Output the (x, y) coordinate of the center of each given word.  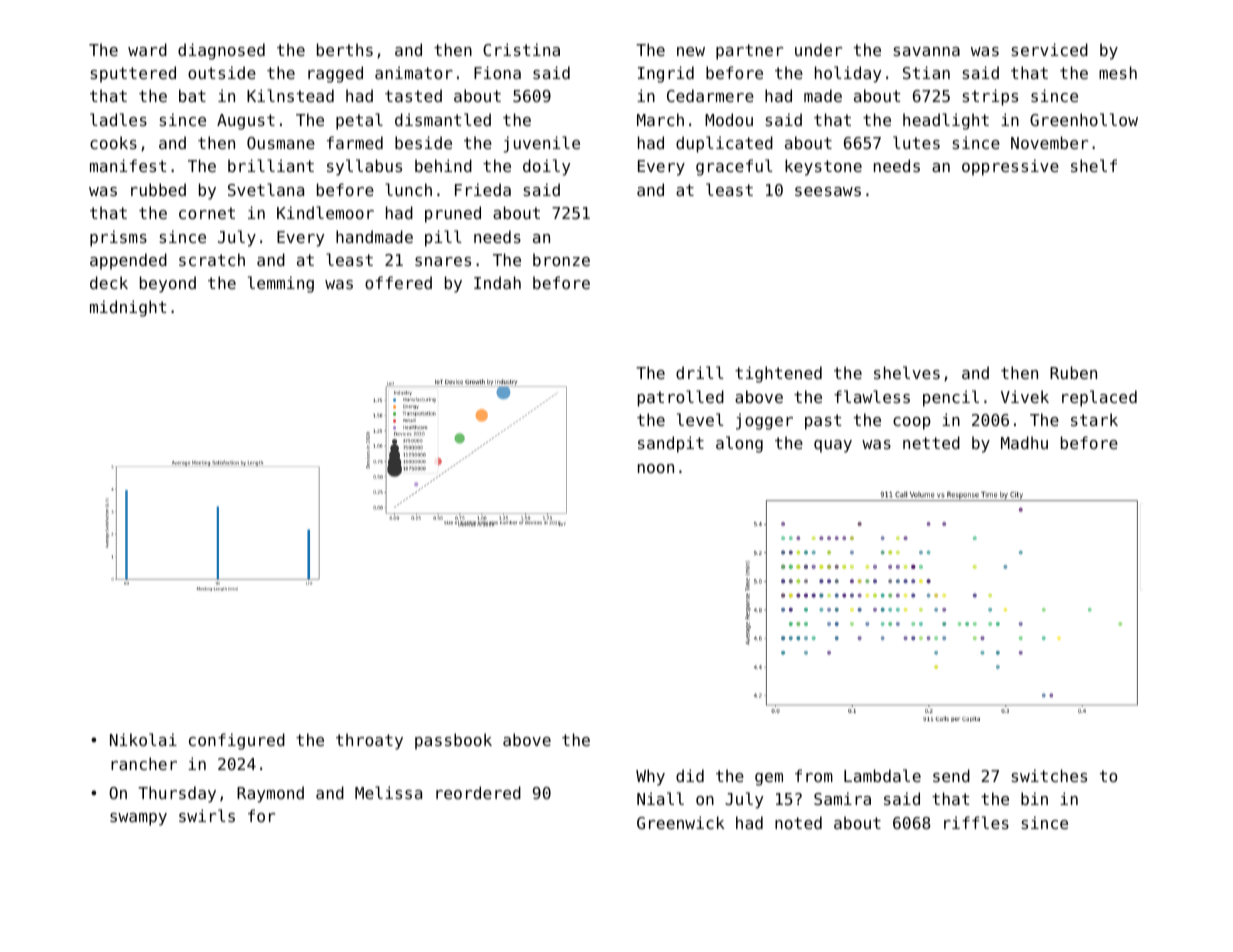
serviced (1050, 49)
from (814, 775)
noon (656, 468)
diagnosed (221, 51)
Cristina (521, 49)
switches (1049, 775)
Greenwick (680, 822)
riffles (976, 822)
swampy (138, 819)
